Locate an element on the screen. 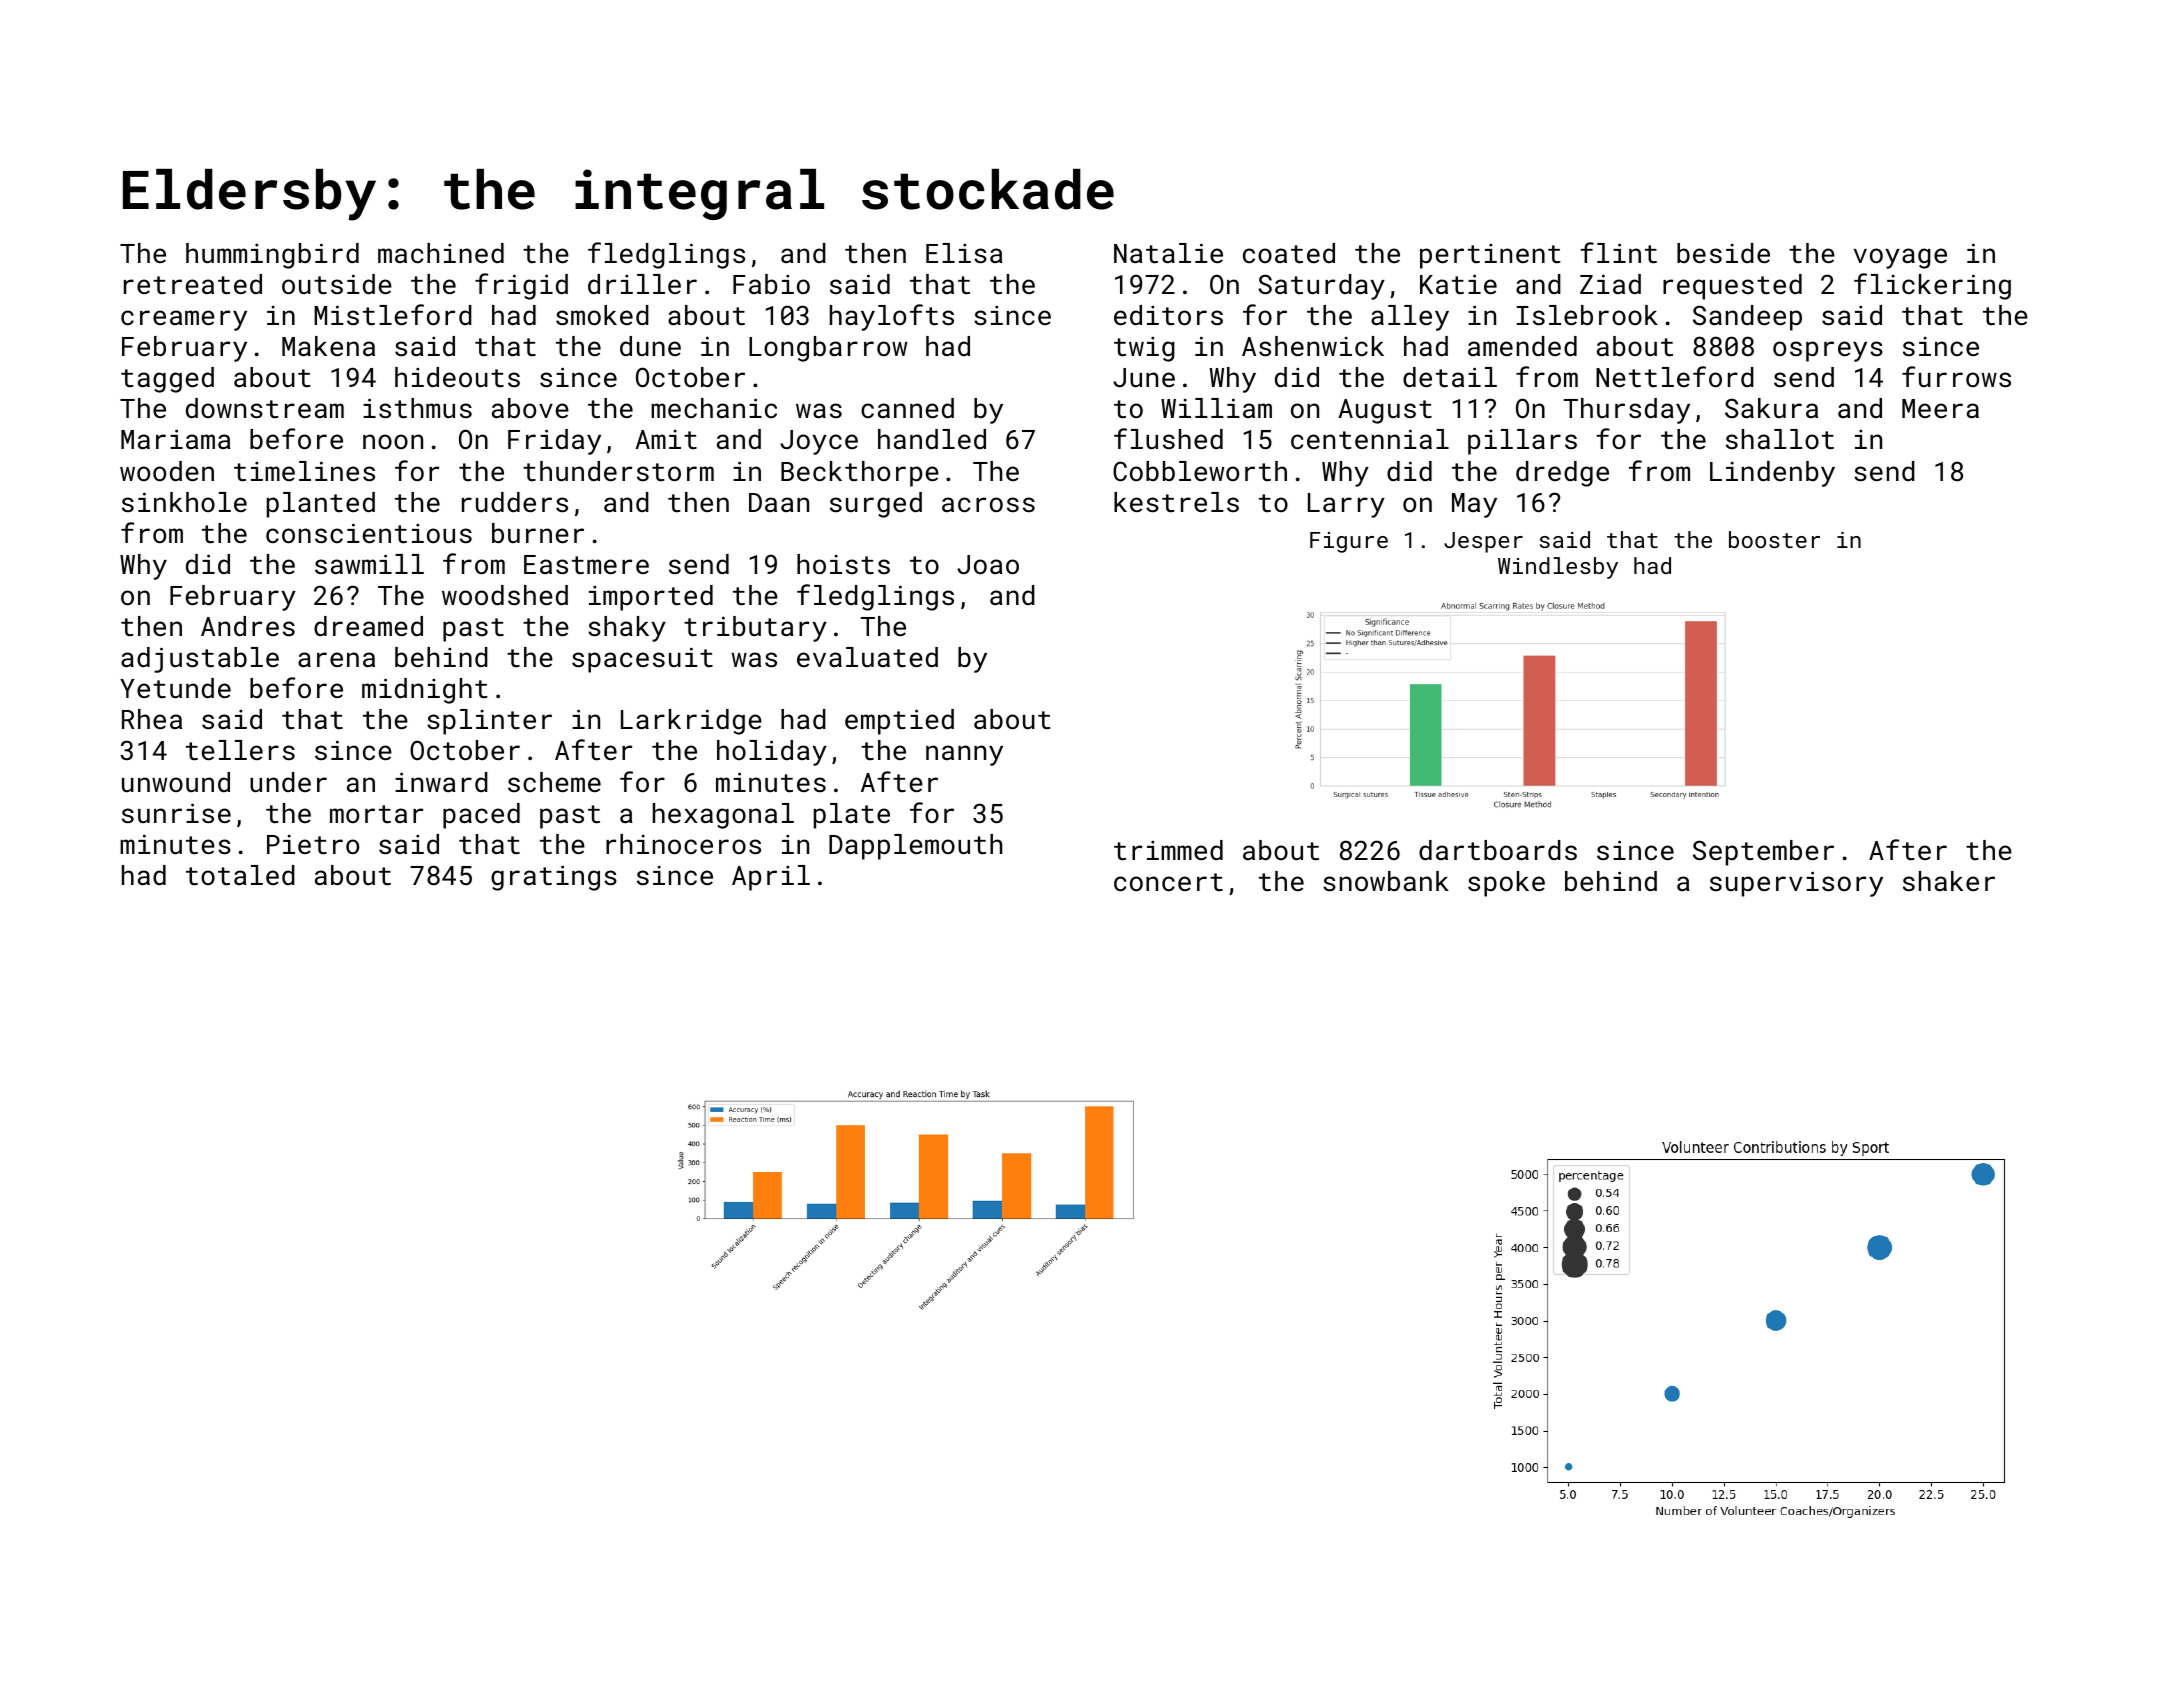 This screenshot has height=1683, width=2178. rhinoceros is located at coordinates (683, 844).
